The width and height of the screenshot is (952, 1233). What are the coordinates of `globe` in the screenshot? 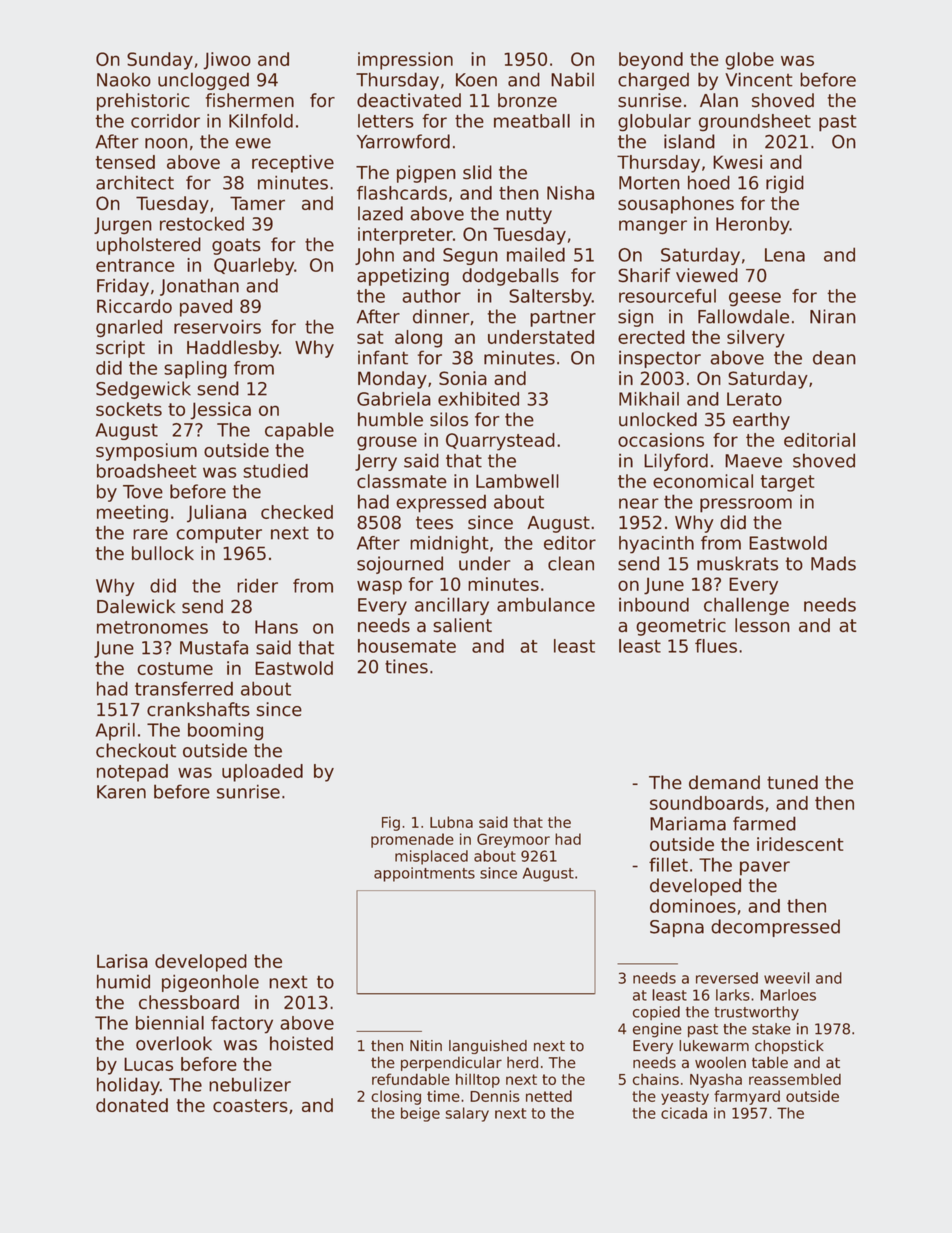 It's located at (749, 61).
